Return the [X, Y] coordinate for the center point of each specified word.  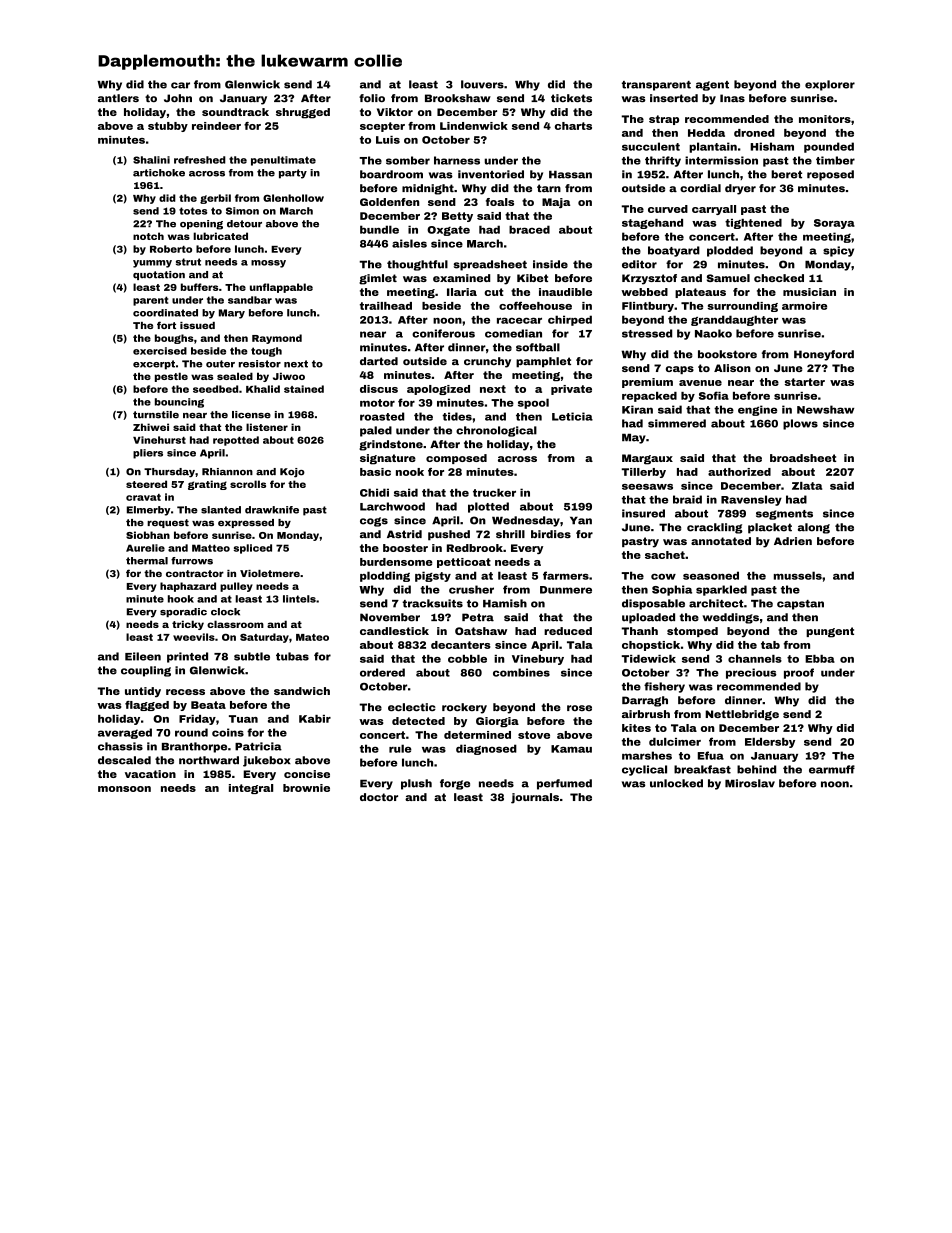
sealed [235, 376]
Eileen [143, 656]
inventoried [491, 174]
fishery [664, 687]
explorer [830, 85]
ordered [382, 672]
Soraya [834, 224]
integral [251, 789]
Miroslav [750, 783]
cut [494, 292]
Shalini [151, 160]
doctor [379, 797]
